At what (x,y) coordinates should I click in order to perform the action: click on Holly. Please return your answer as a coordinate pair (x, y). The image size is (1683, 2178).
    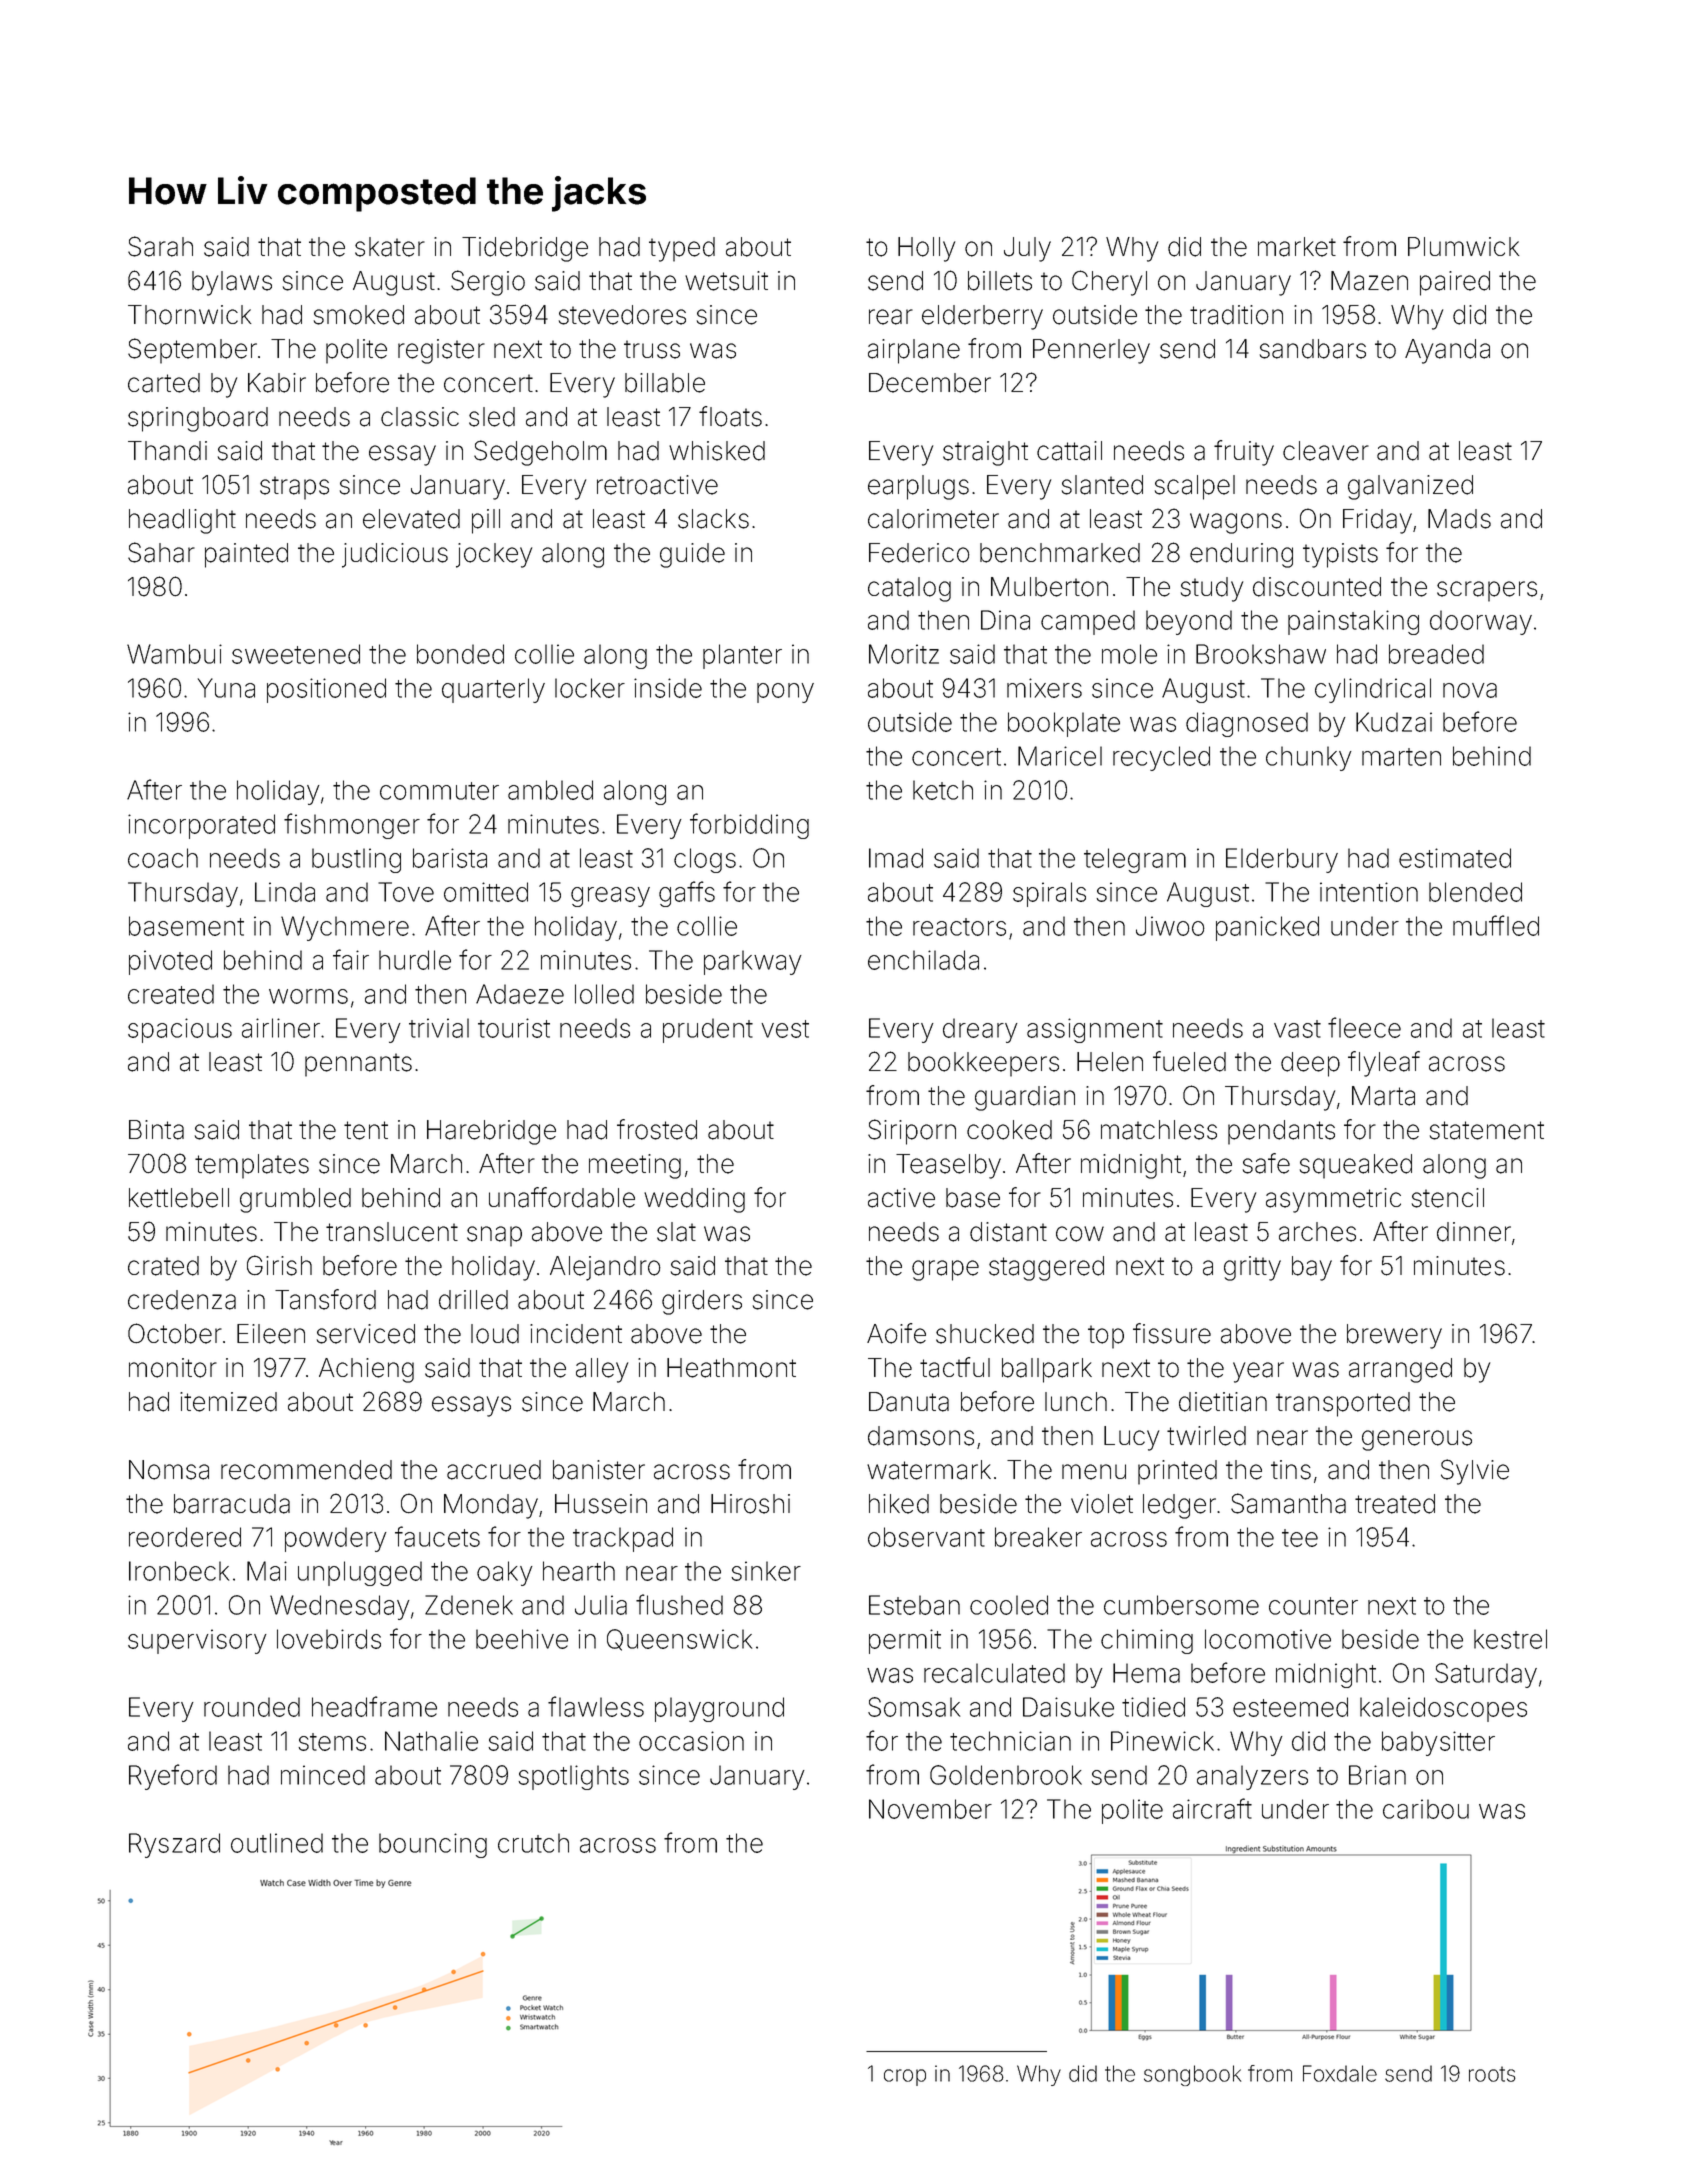
    Looking at the image, I should click on (926, 249).
